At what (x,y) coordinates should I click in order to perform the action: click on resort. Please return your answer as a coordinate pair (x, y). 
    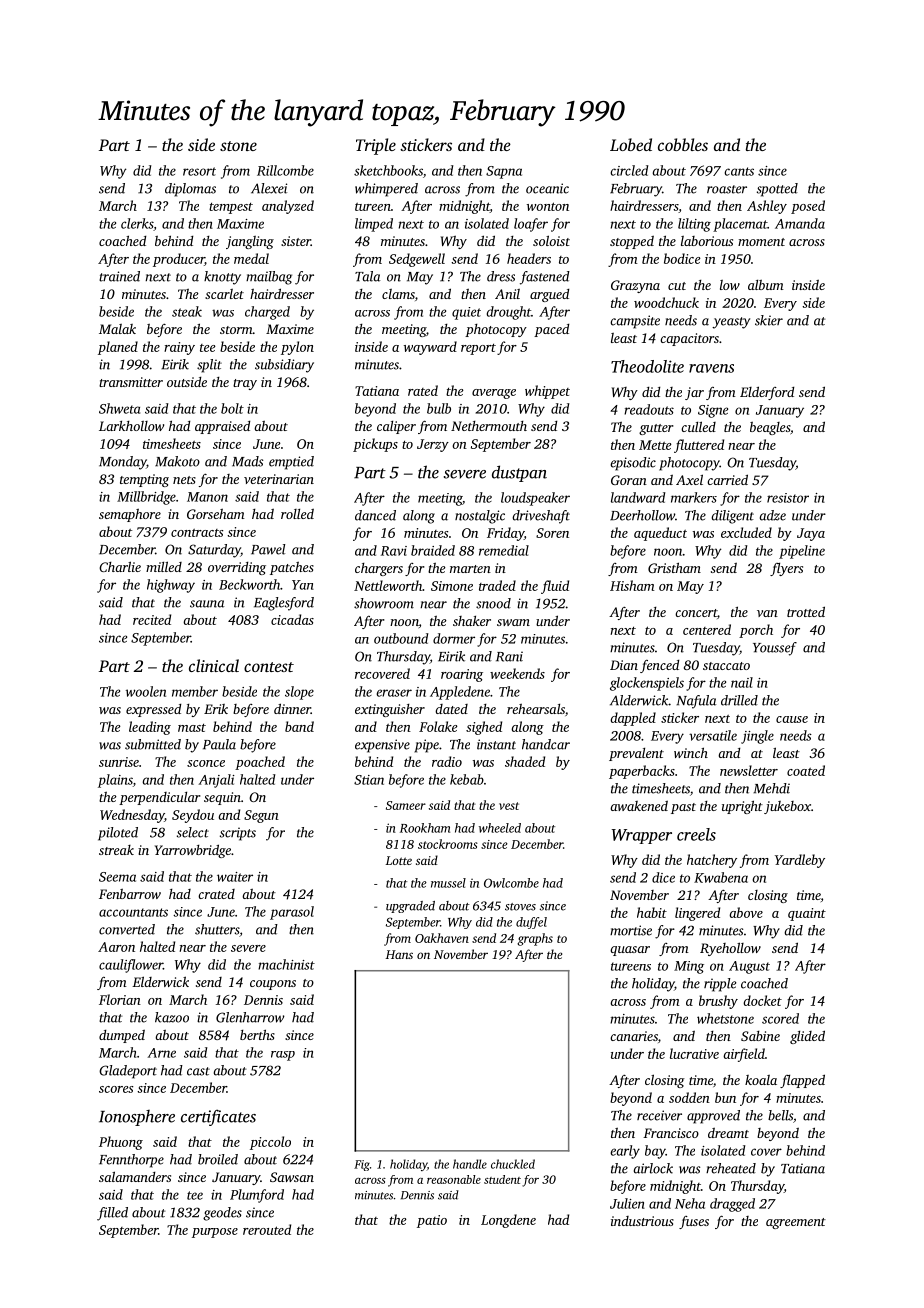
    Looking at the image, I should click on (199, 171).
